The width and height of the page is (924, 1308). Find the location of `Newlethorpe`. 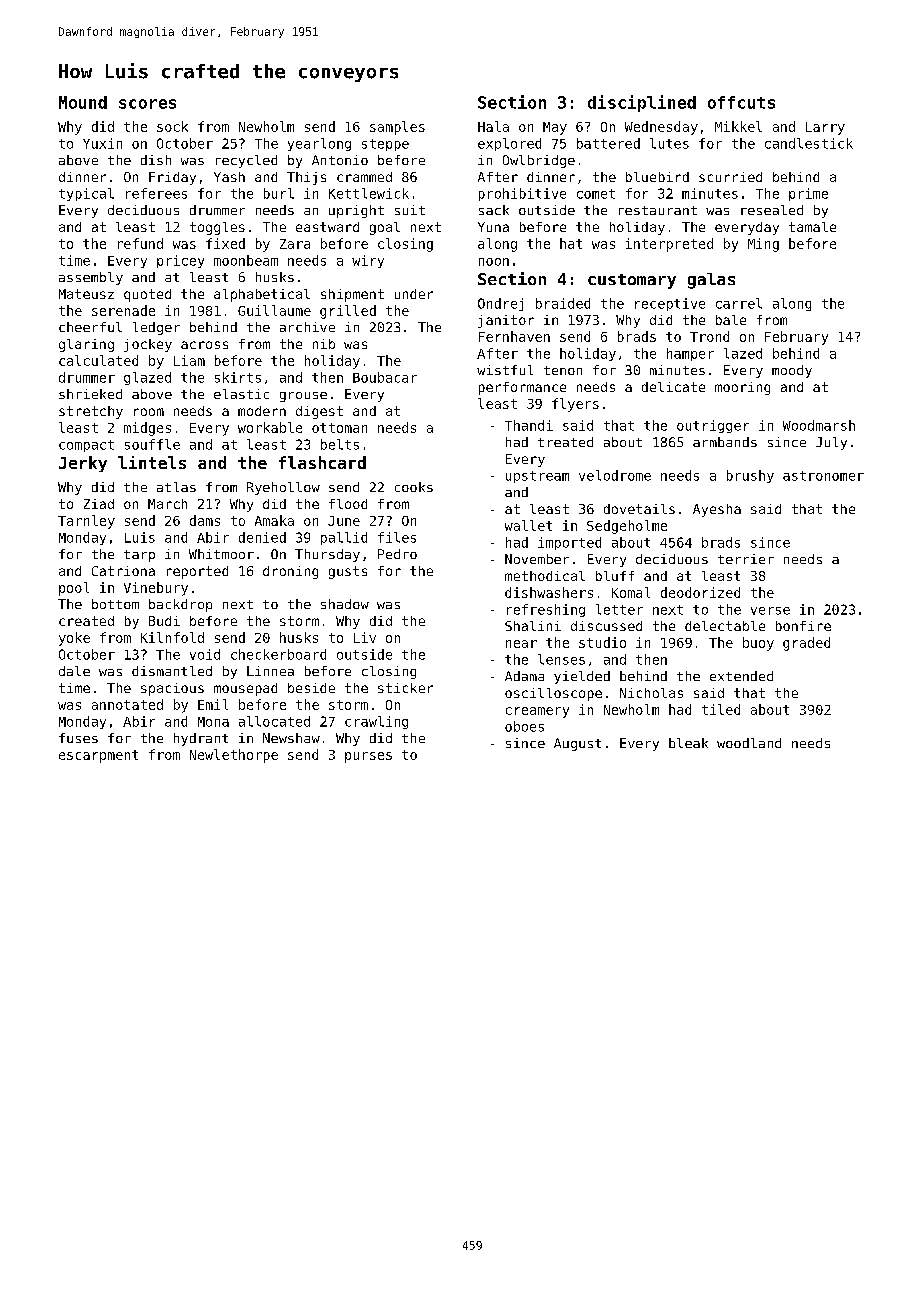

Newlethorpe is located at coordinates (234, 756).
